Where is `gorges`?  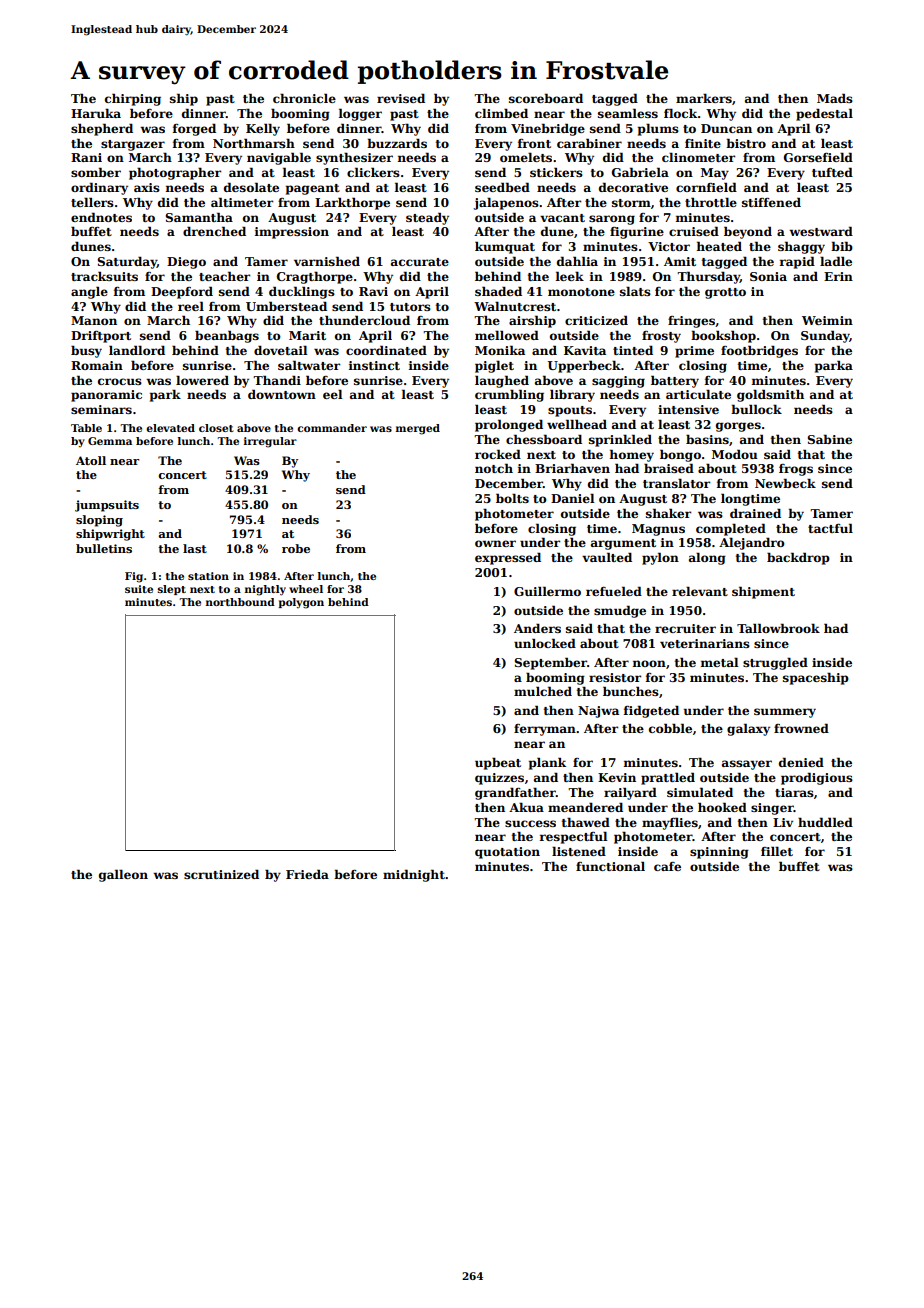
gorges is located at coordinates (738, 427).
